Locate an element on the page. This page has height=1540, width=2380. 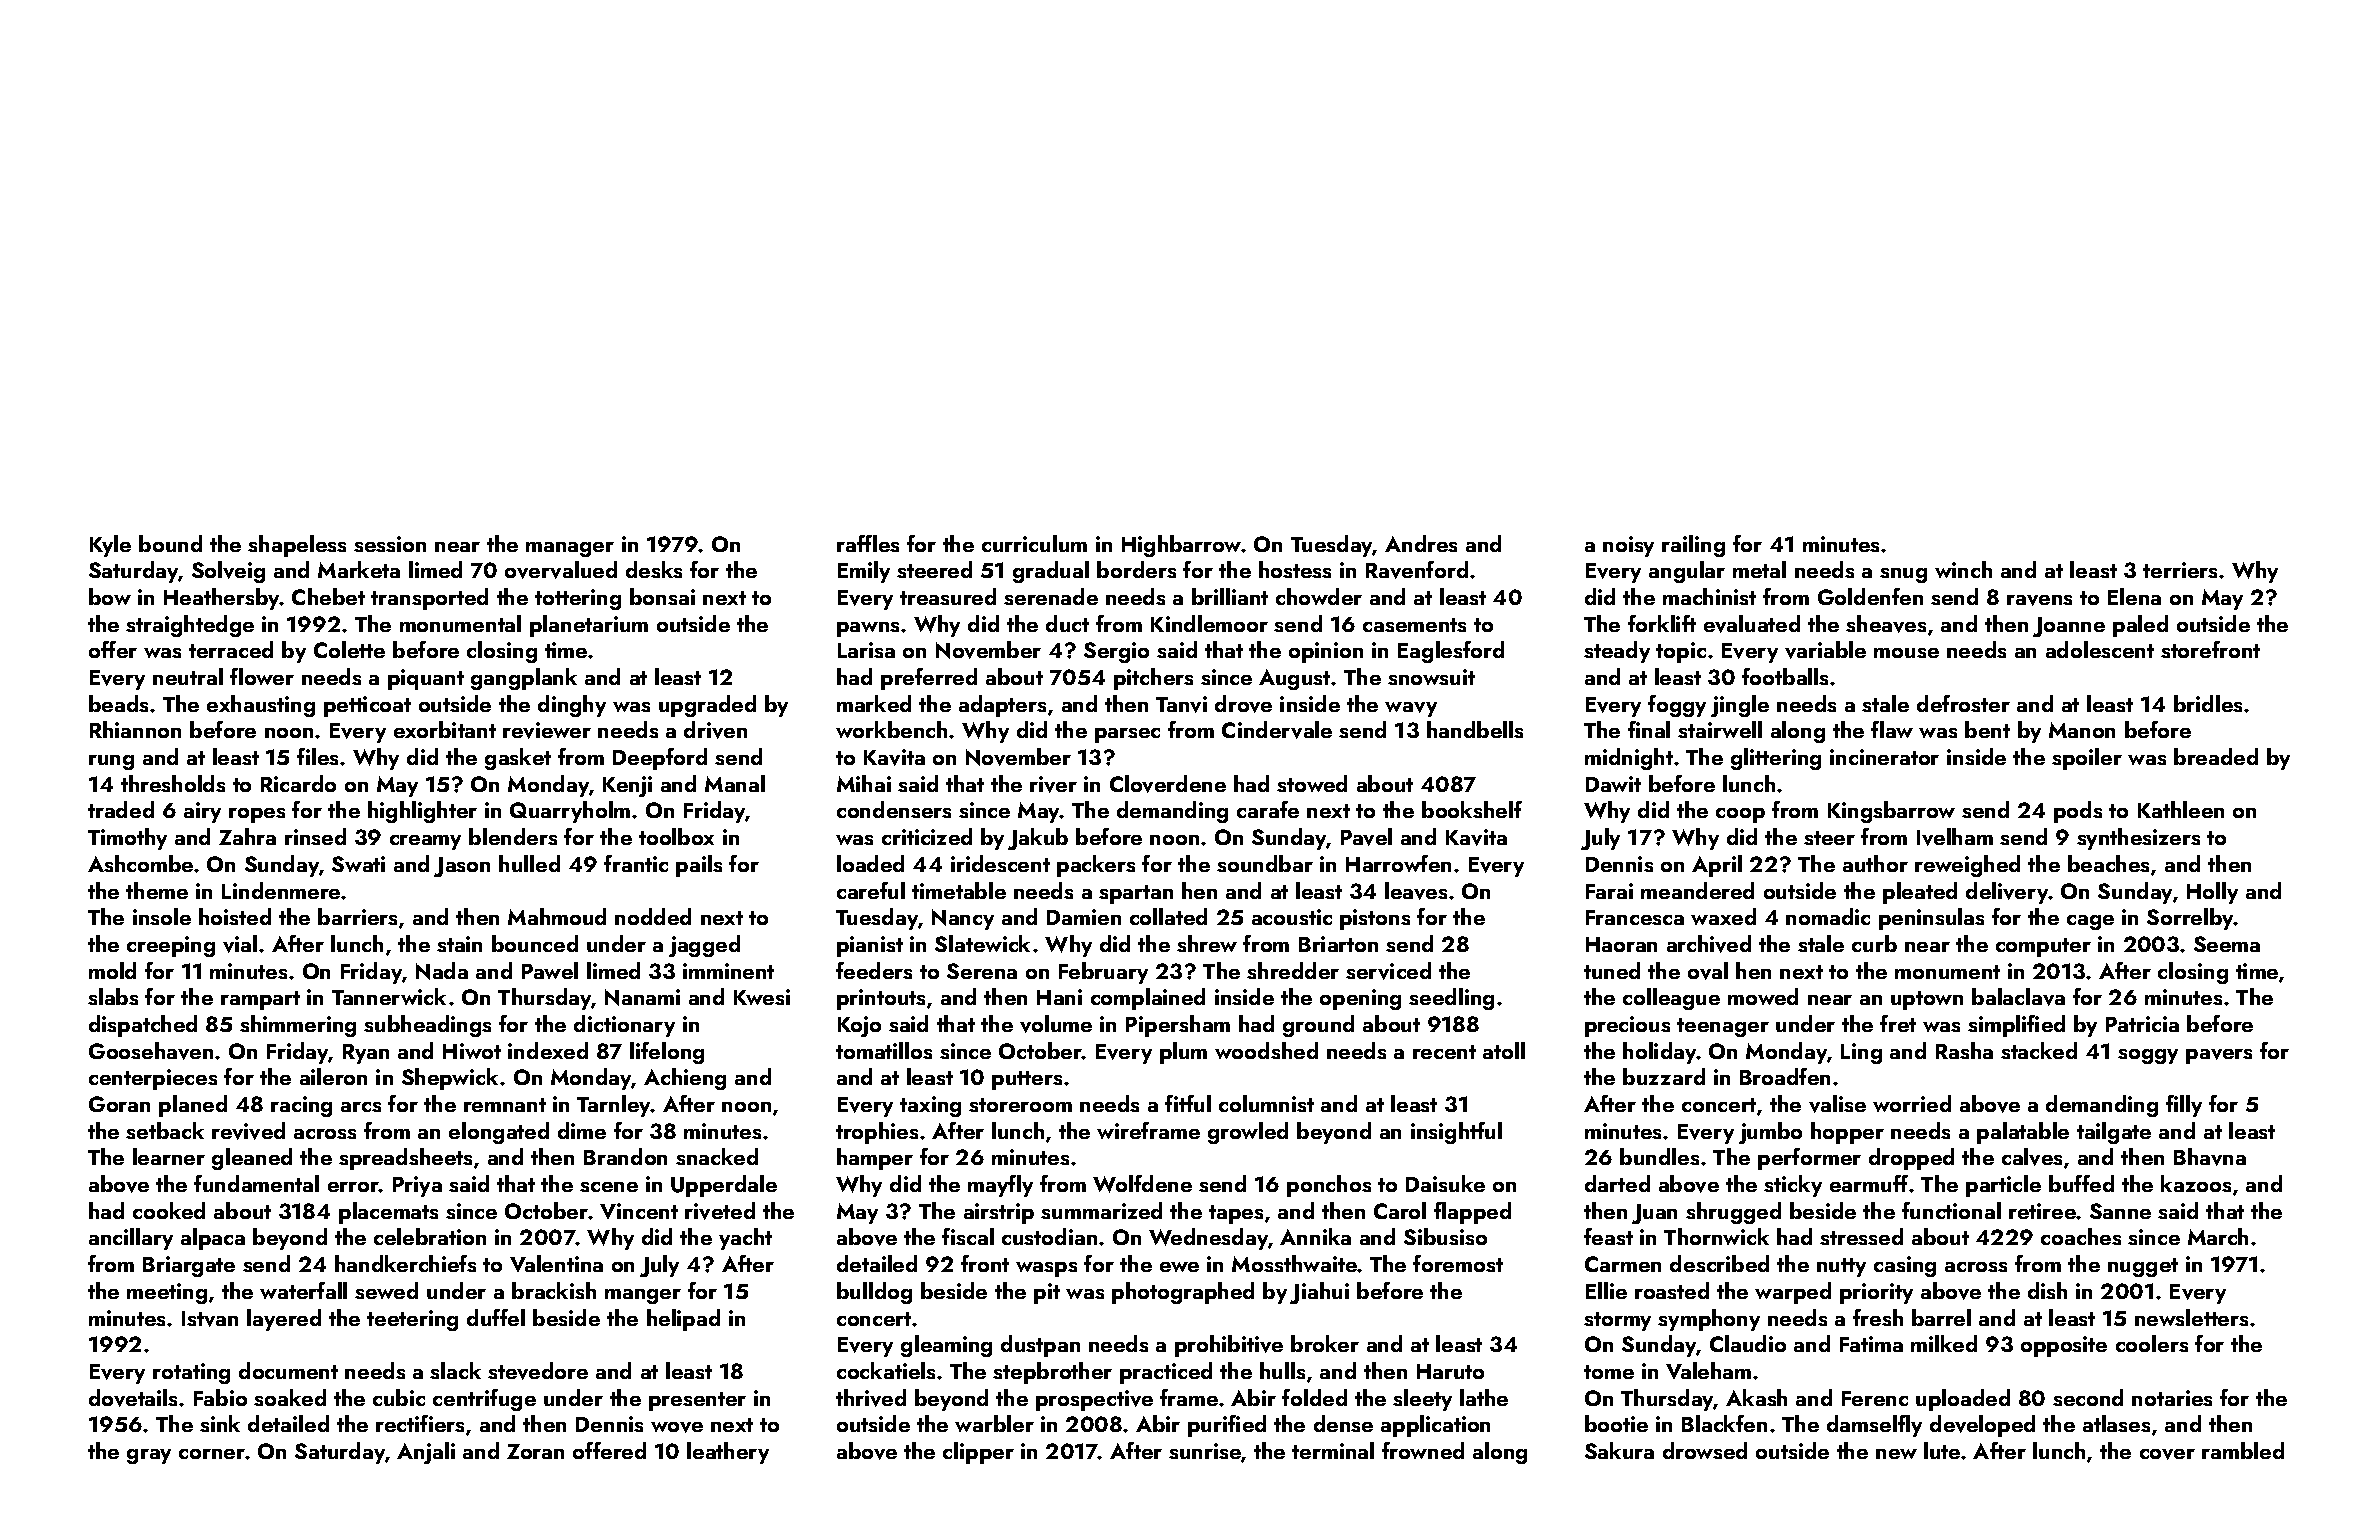
Kyle is located at coordinates (110, 546).
